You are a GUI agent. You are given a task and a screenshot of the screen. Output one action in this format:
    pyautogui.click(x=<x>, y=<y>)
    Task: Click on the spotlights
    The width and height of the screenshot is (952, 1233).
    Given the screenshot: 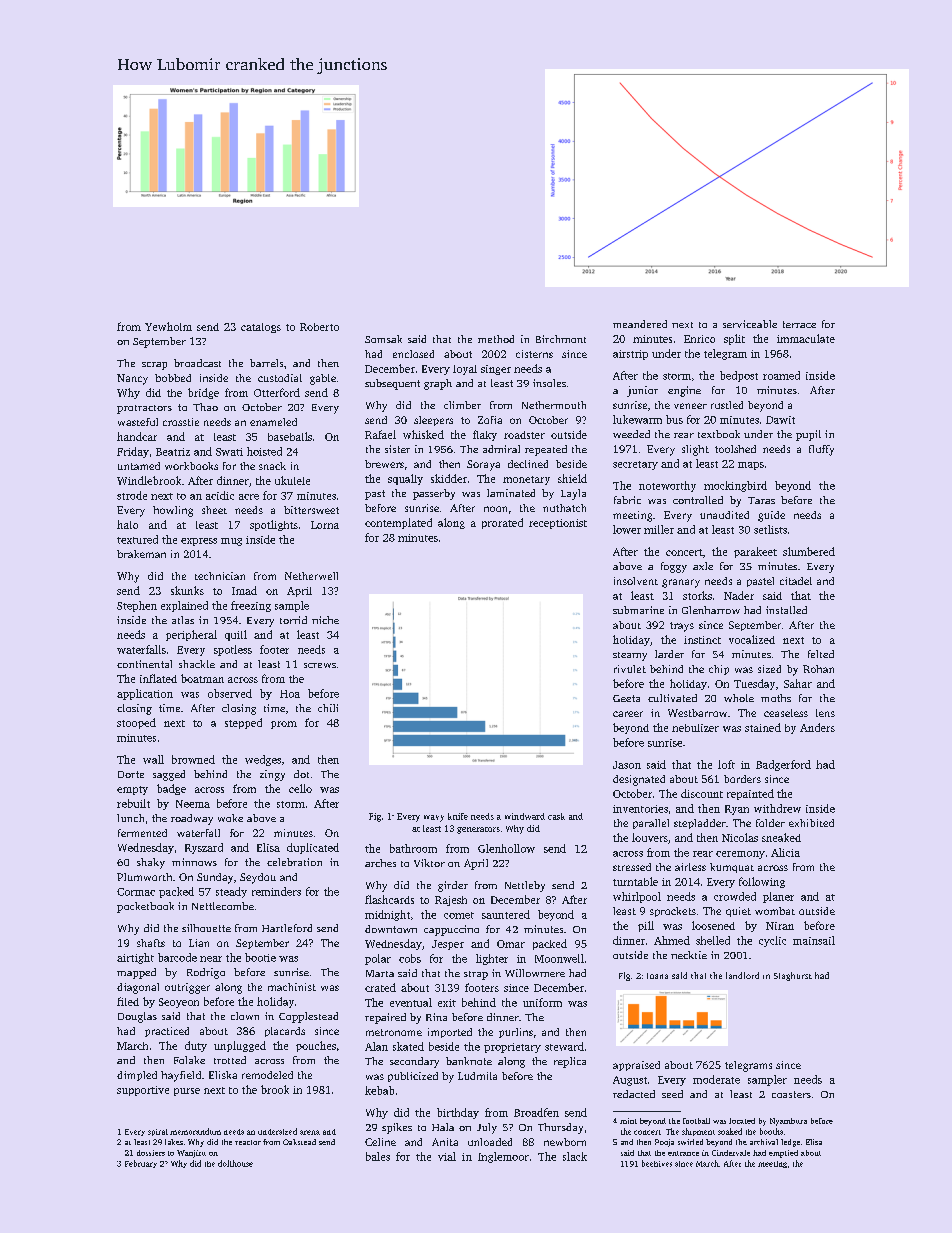 What is the action you would take?
    pyautogui.click(x=274, y=525)
